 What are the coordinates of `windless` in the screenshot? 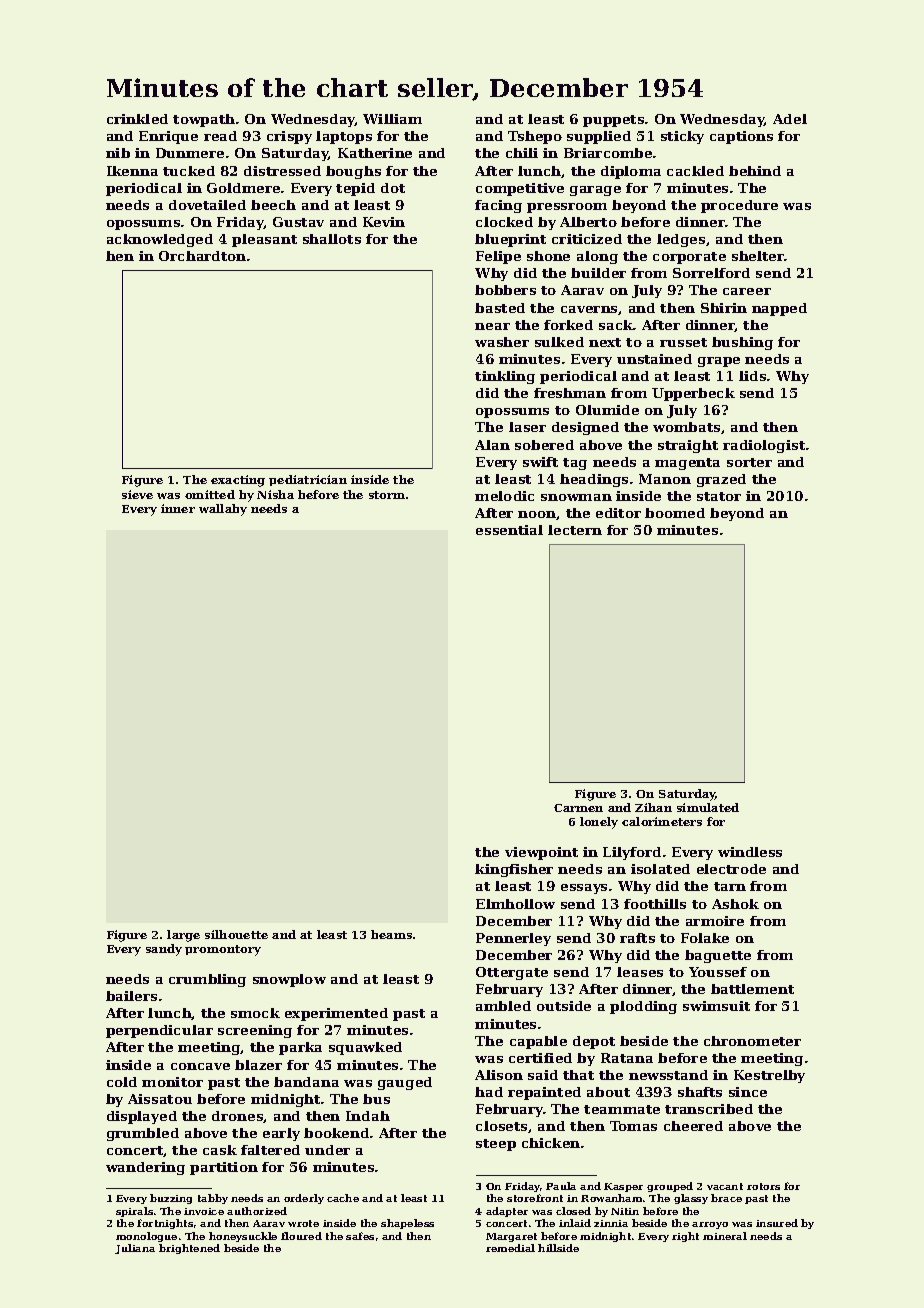 It's located at (750, 852).
